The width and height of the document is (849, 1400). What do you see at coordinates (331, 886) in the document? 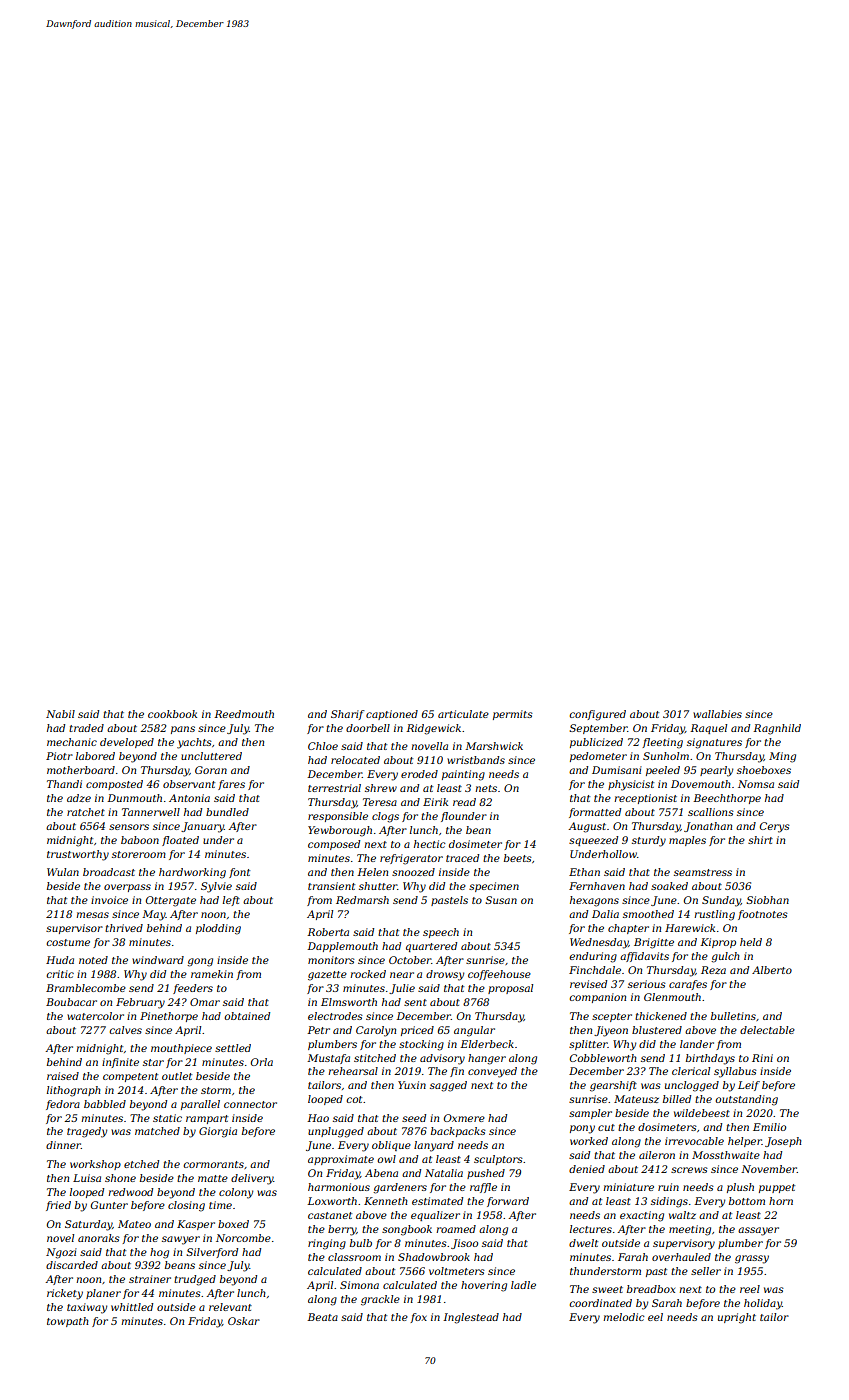
I see `transient` at bounding box center [331, 886].
